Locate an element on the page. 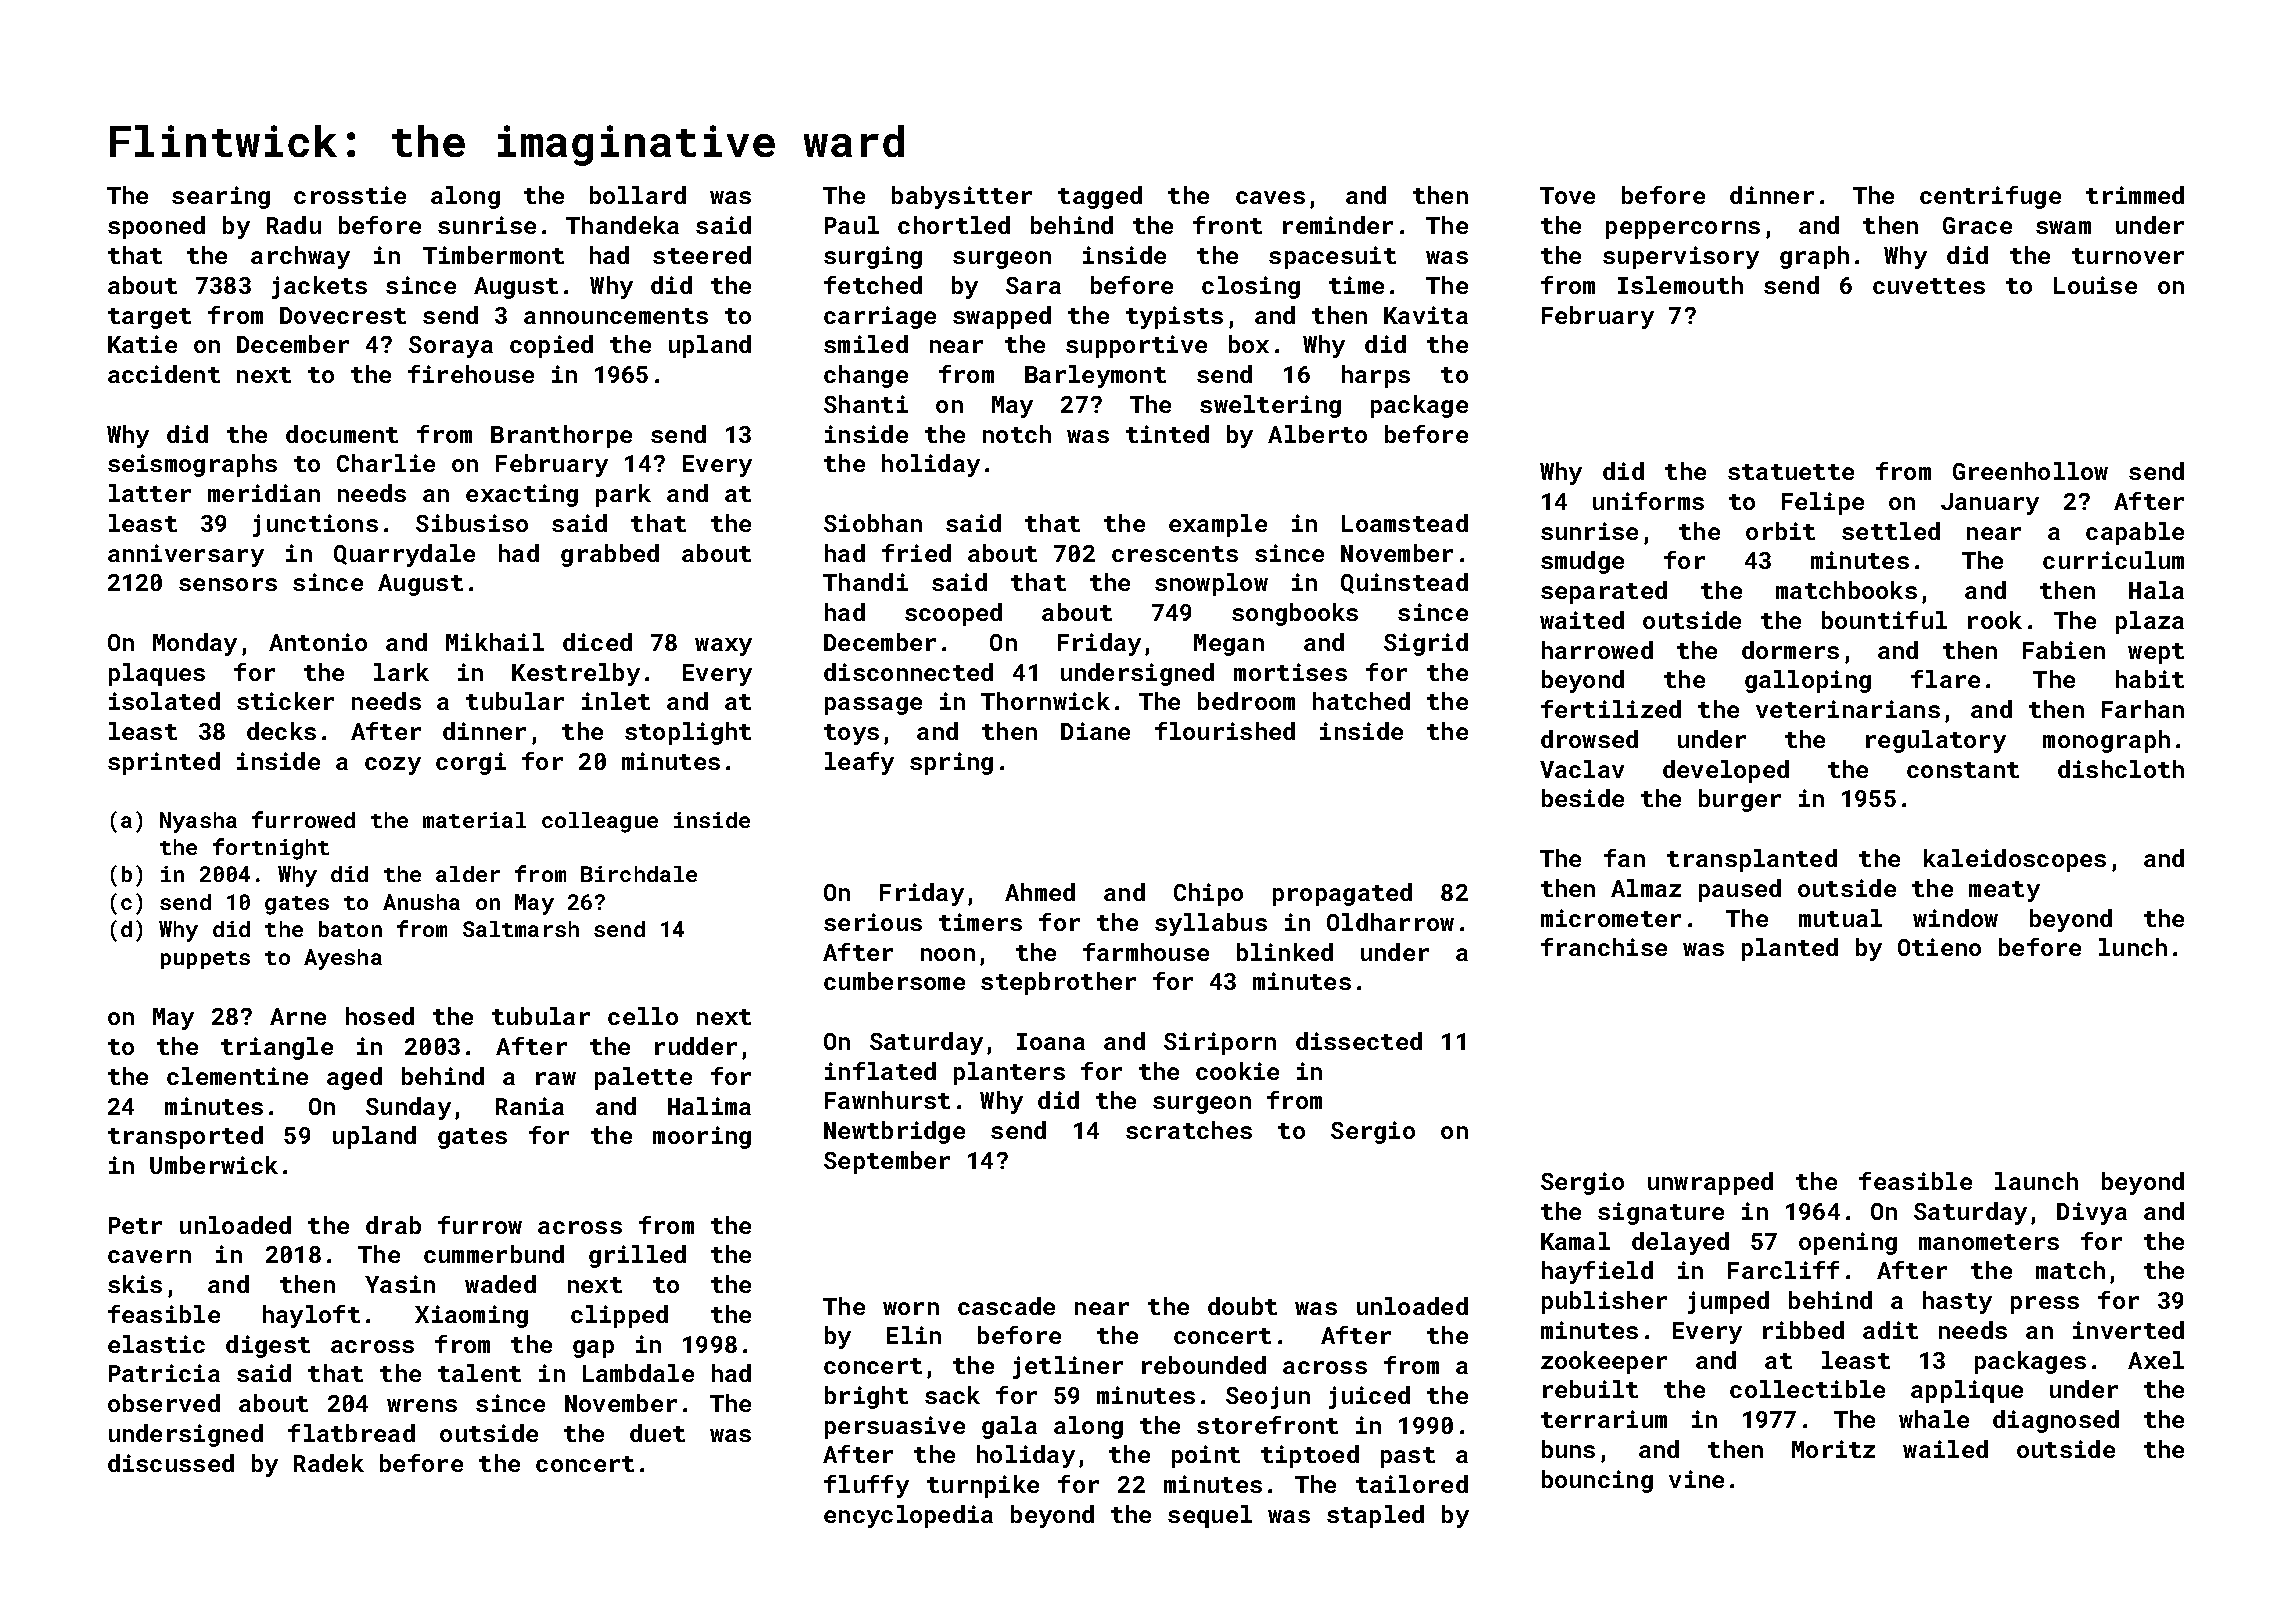 The width and height of the document is (2292, 1620). document is located at coordinates (342, 434).
